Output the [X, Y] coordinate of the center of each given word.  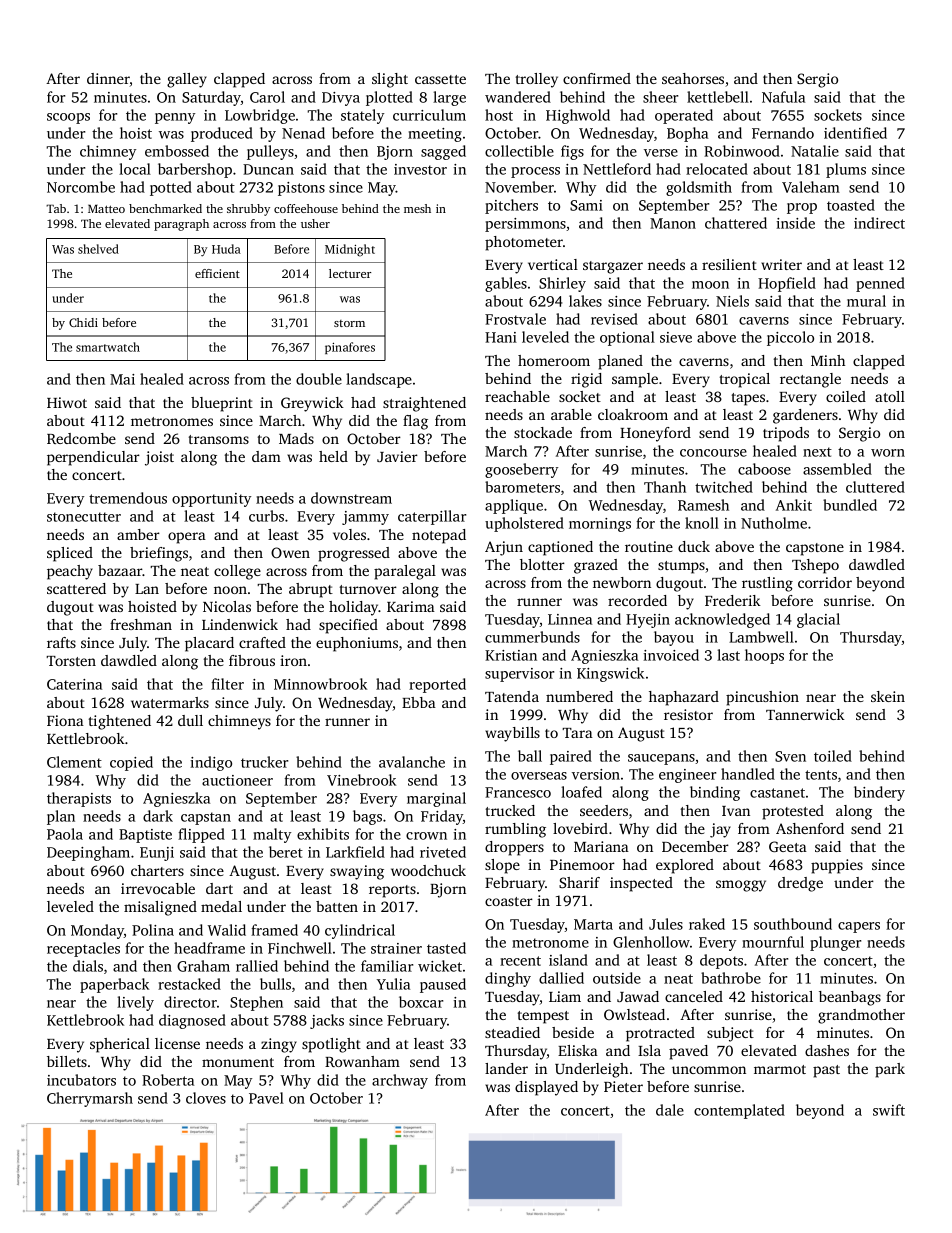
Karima [411, 606]
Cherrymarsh [90, 1099]
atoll [890, 396]
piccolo [790, 338]
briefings [159, 554]
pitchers [511, 206]
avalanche [412, 762]
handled [748, 774]
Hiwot [67, 402]
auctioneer [237, 780]
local [135, 169]
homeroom [554, 360]
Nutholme [774, 523]
